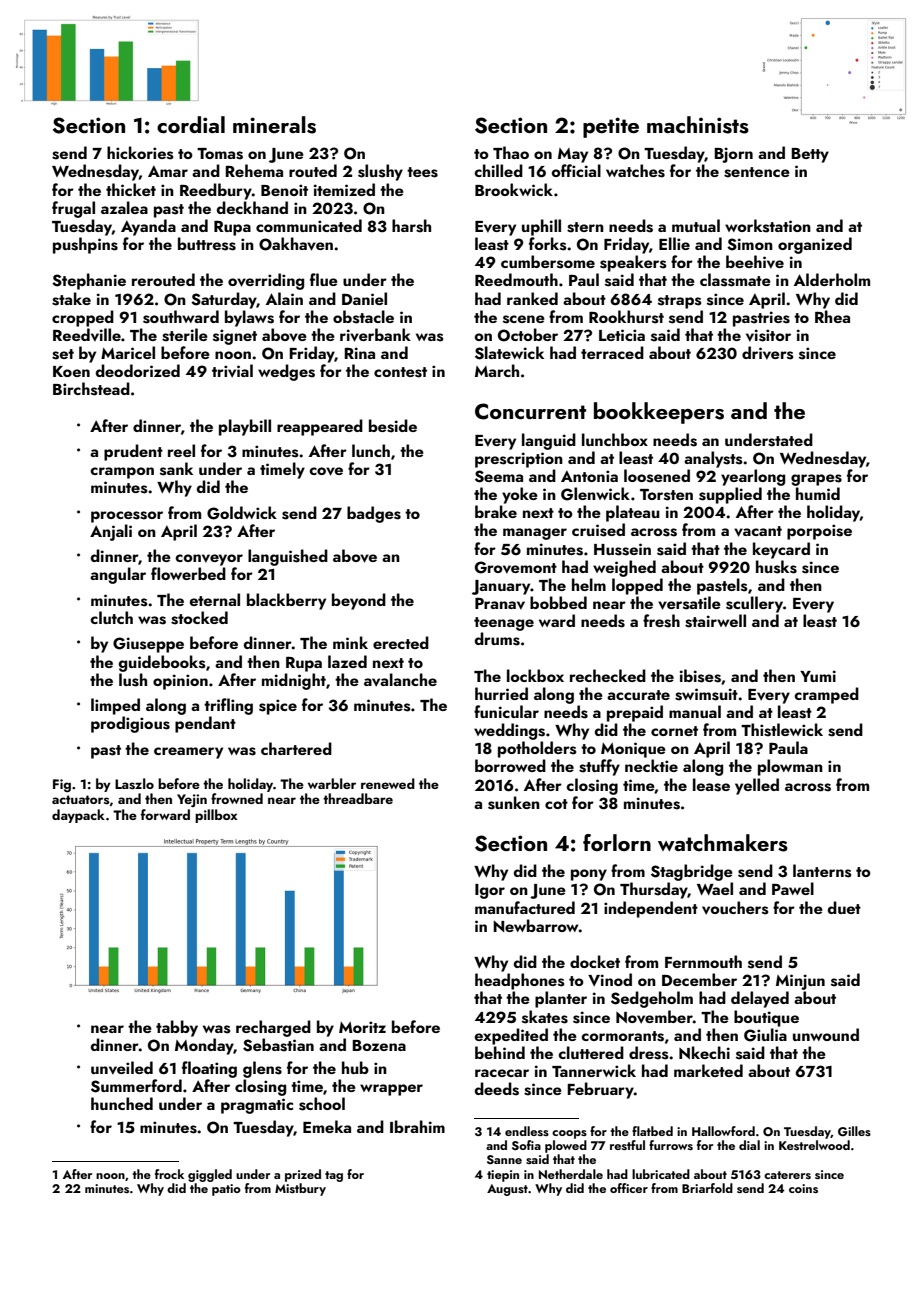  I want to click on Thistlewick, so click(782, 730).
